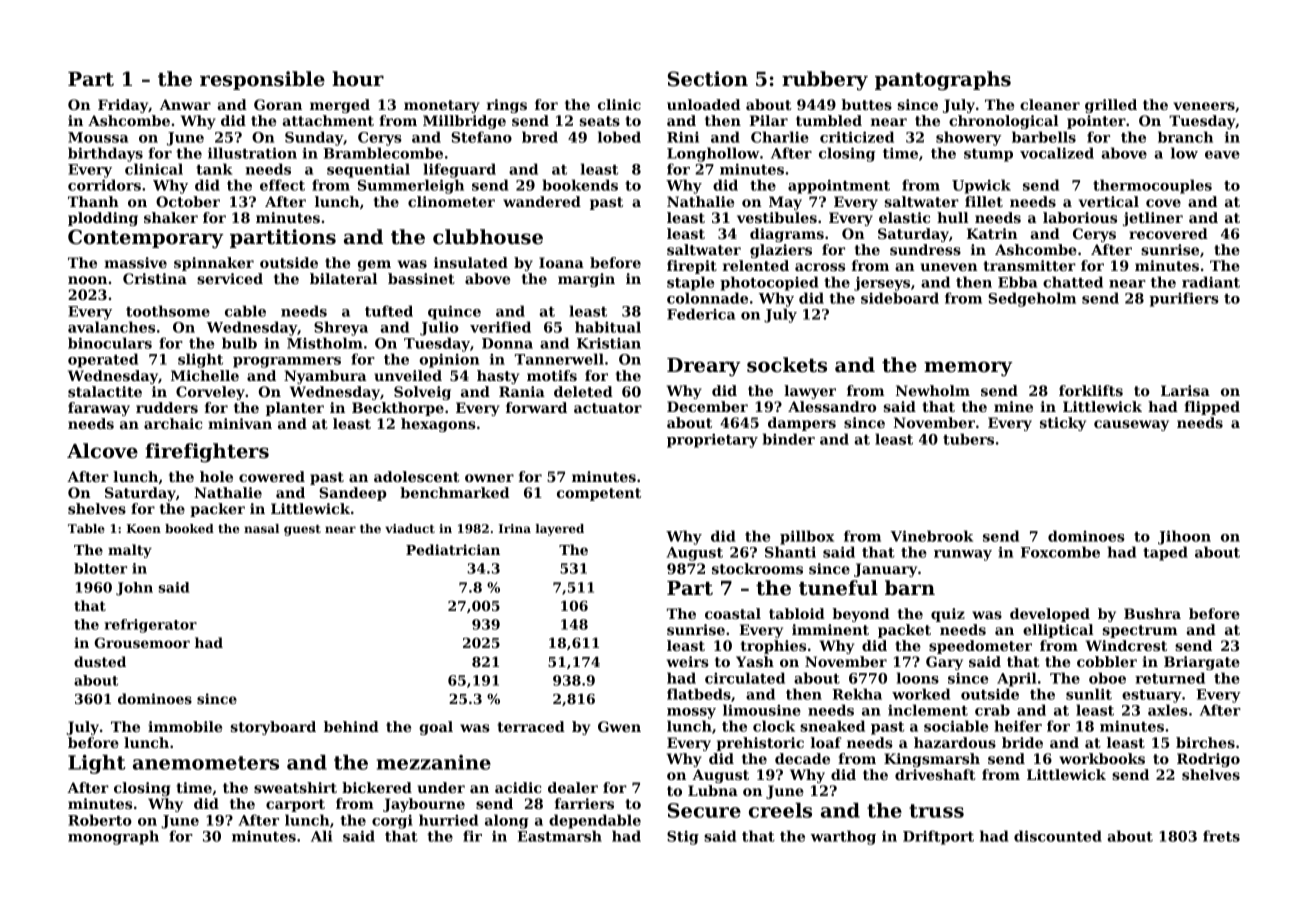 This screenshot has height=924, width=1308. Describe the element at coordinates (708, 79) in the screenshot. I see `Section` at that location.
